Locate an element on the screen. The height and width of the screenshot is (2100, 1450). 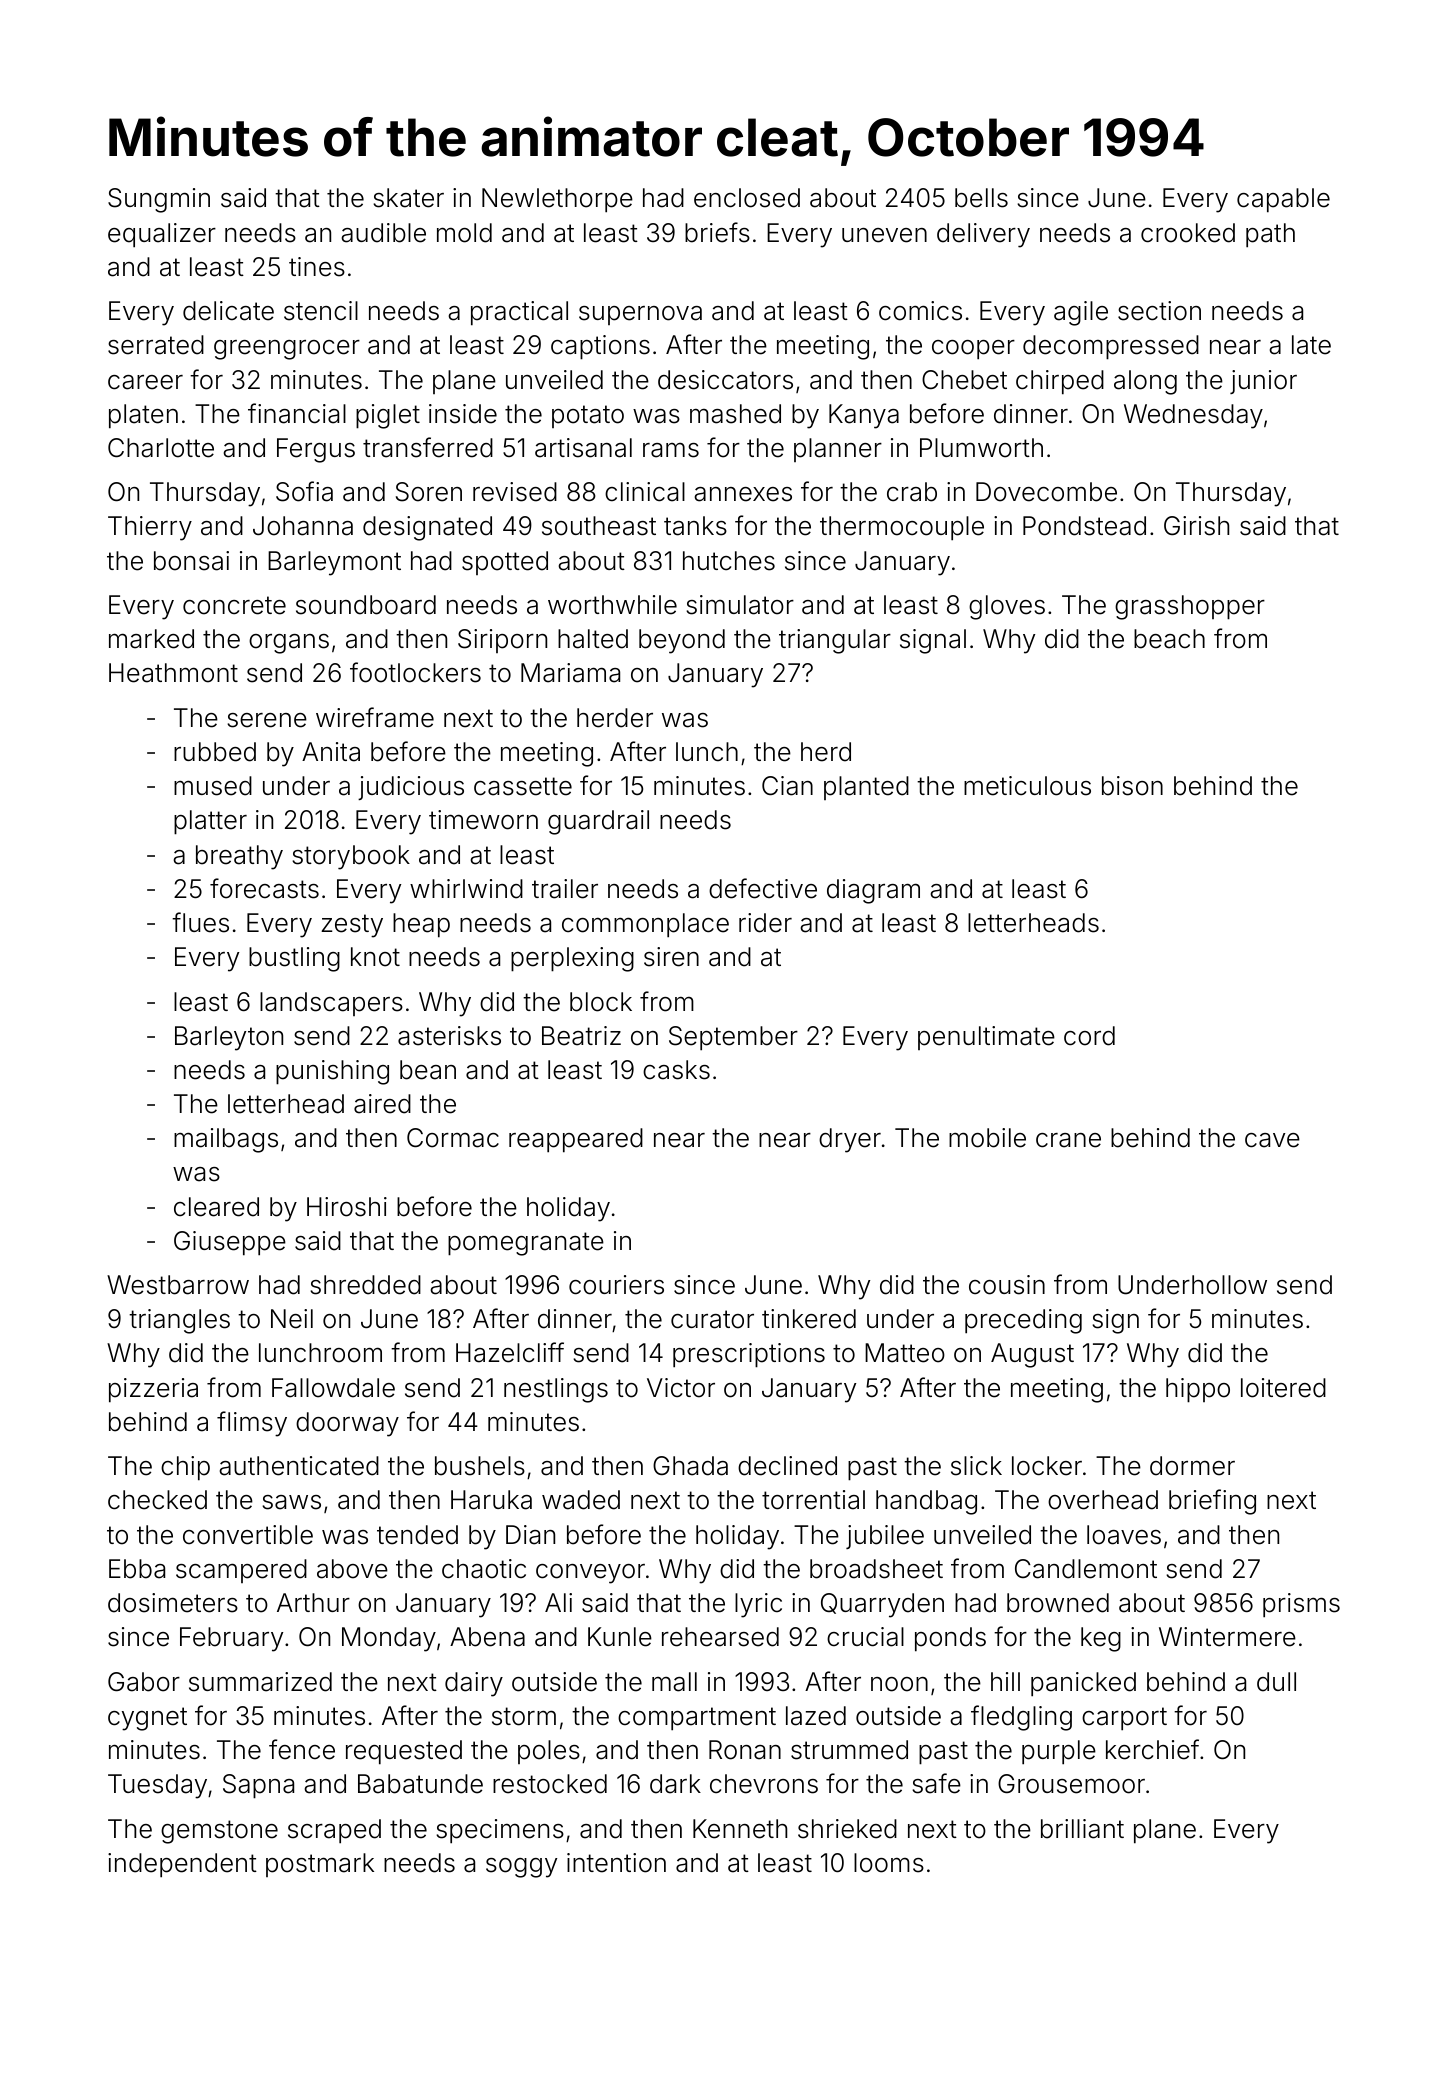
mailbags is located at coordinates (226, 1140).
